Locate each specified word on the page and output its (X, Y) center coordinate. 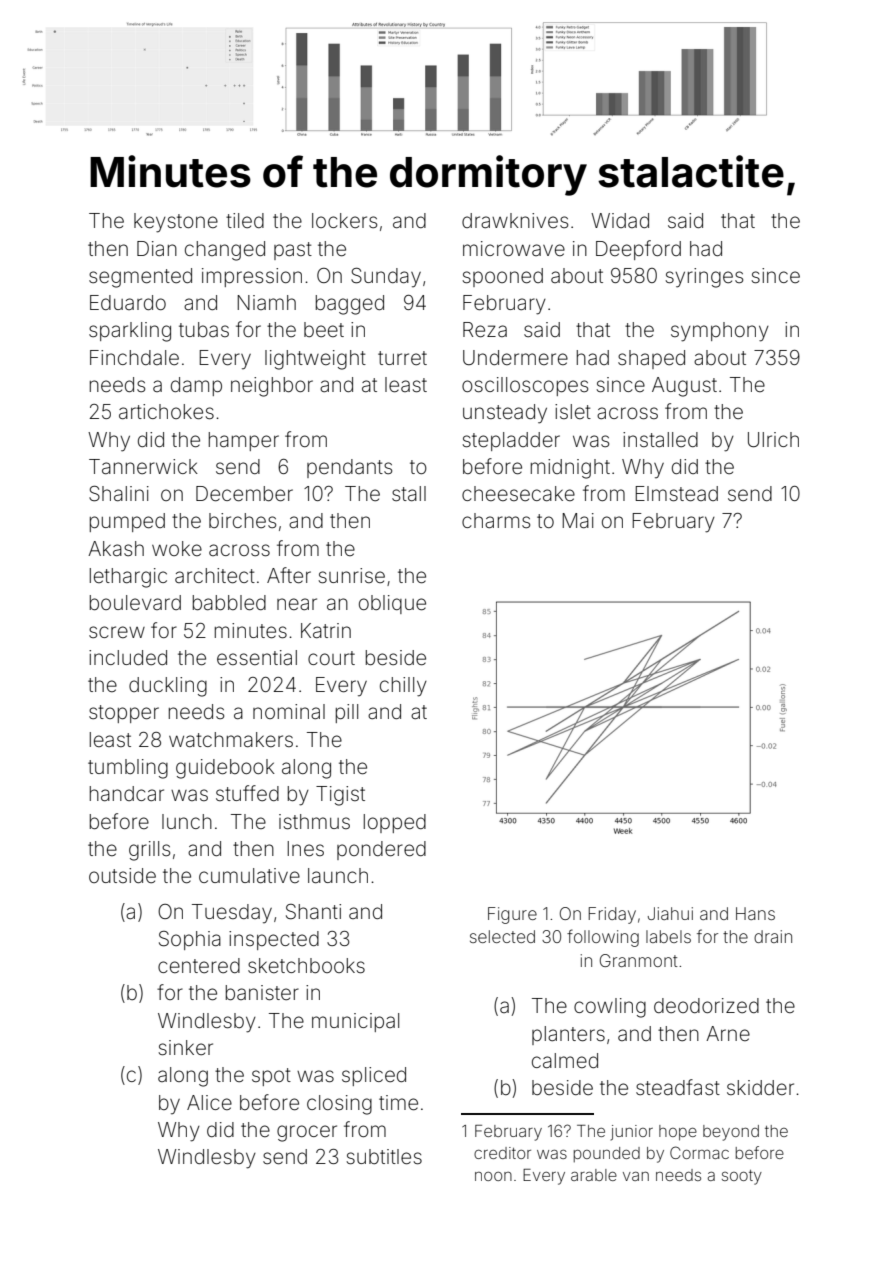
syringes (704, 278)
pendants (349, 468)
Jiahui (670, 913)
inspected (274, 940)
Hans (755, 913)
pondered (381, 850)
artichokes (166, 412)
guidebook (225, 769)
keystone (176, 223)
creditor (502, 1153)
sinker (186, 1048)
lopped (395, 823)
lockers (344, 220)
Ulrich (773, 439)
